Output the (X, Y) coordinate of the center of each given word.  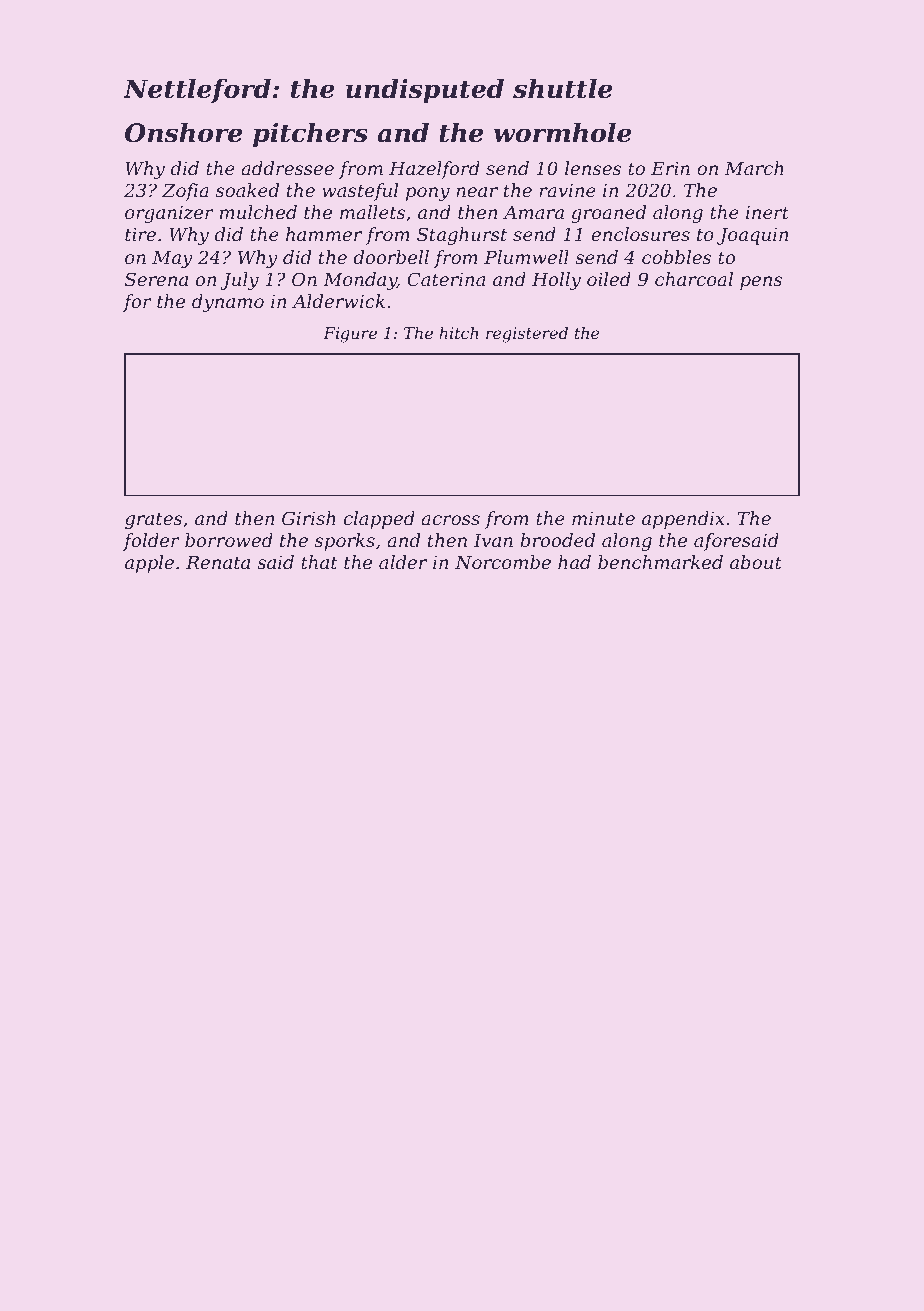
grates (153, 520)
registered (527, 335)
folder (151, 542)
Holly (556, 281)
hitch (458, 333)
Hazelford (434, 170)
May (172, 259)
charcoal (694, 279)
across (450, 520)
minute (603, 518)
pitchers (310, 135)
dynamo (228, 303)
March (754, 168)
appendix (683, 520)
